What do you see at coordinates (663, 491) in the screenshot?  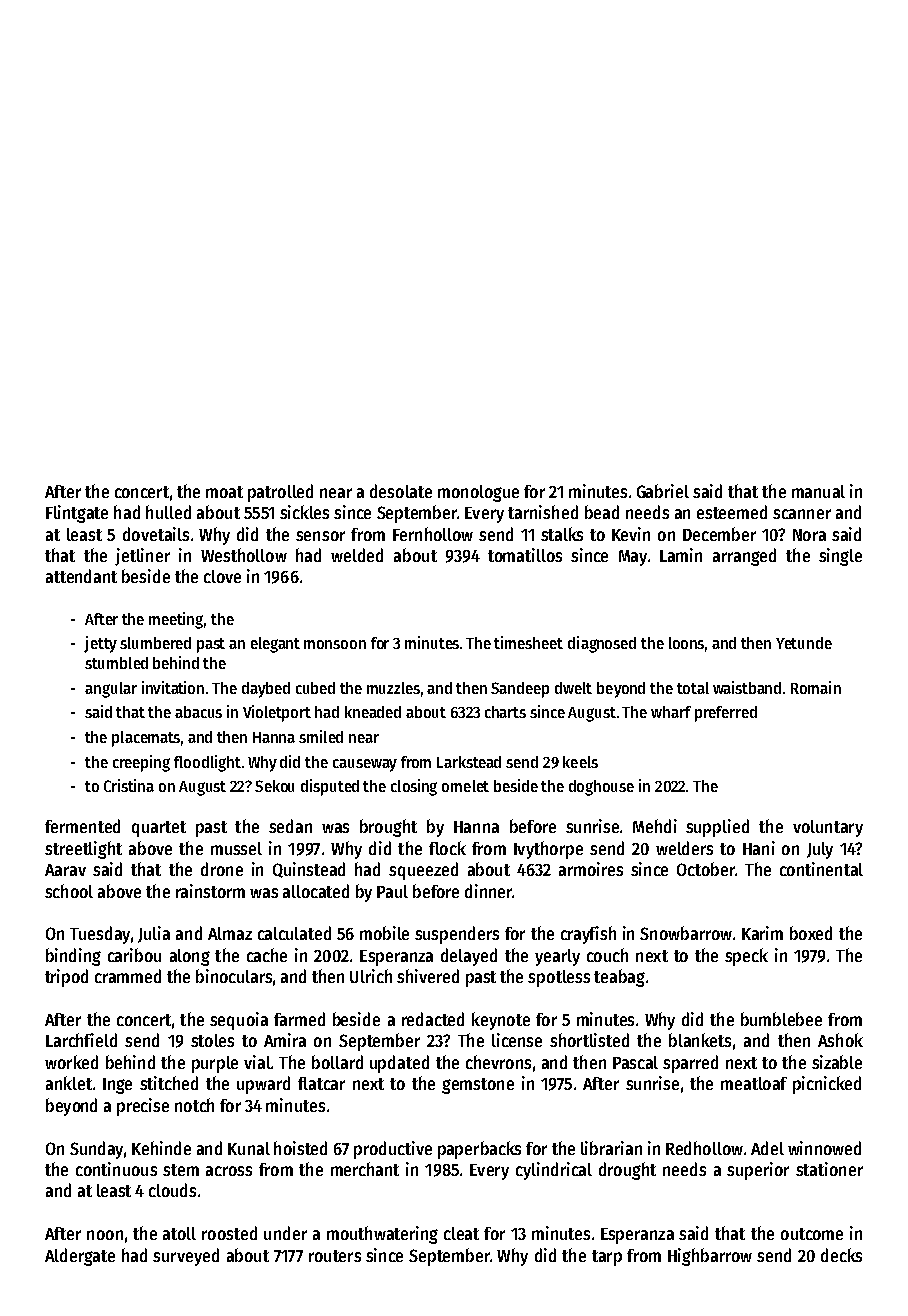 I see `Gabriel` at bounding box center [663, 491].
